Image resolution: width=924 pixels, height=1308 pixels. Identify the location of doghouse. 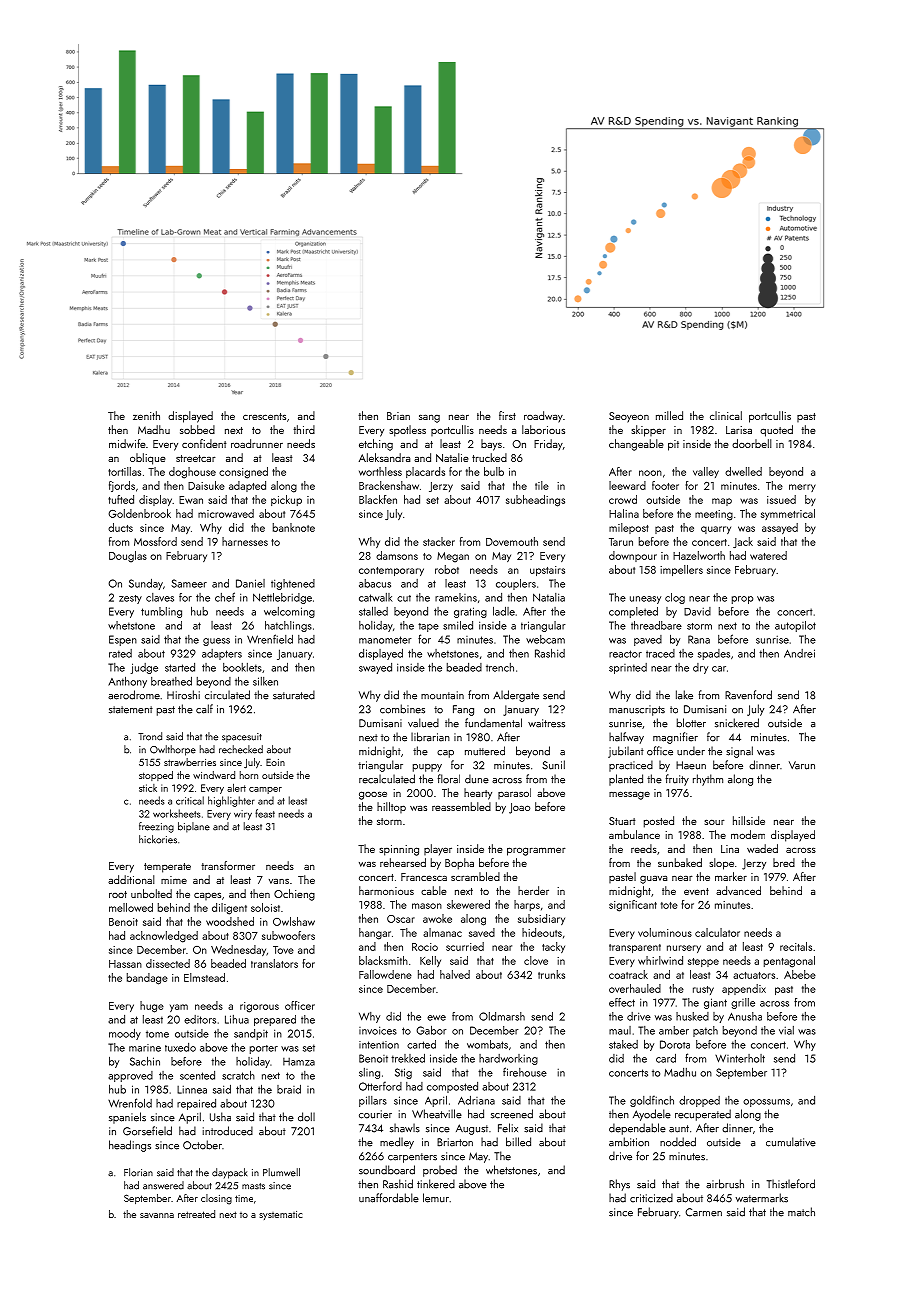
(192, 473).
